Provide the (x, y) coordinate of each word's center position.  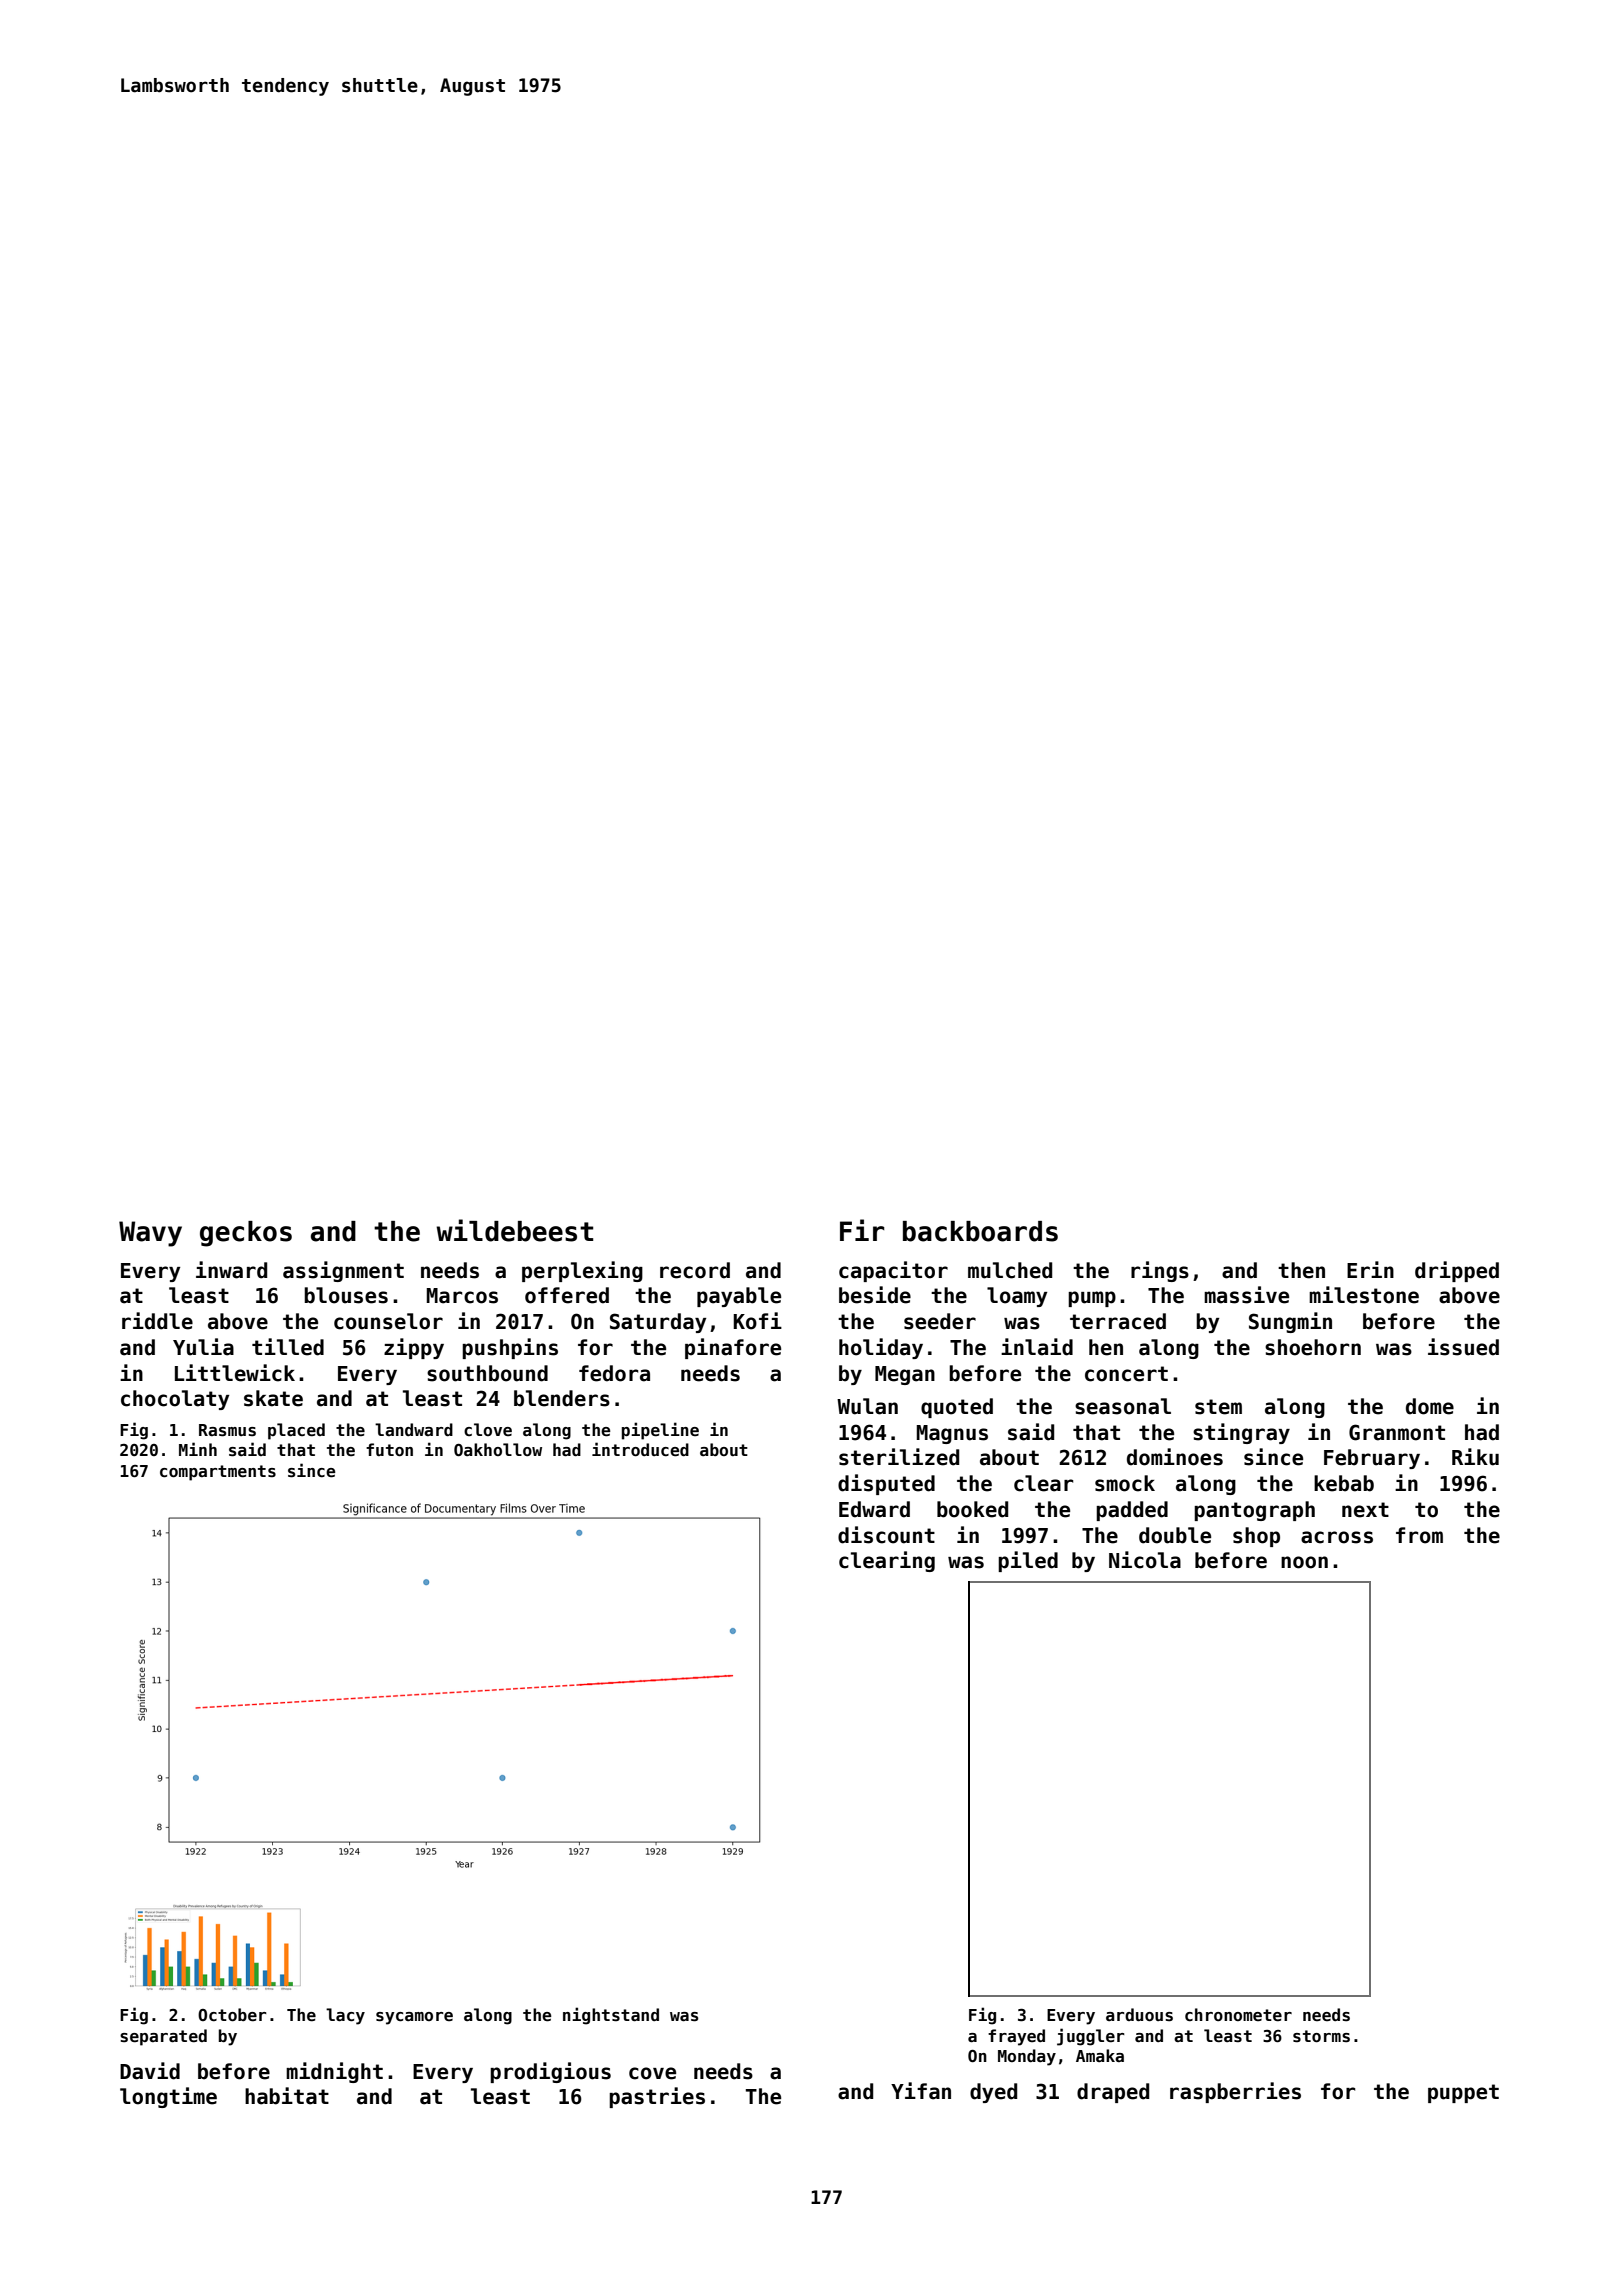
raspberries (1235, 2092)
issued (1463, 1347)
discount (886, 1535)
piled (1028, 1561)
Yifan (921, 2091)
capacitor (893, 1271)
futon (389, 1449)
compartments (218, 1473)
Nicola (1145, 1560)
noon (1304, 1562)
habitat (287, 2096)
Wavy (150, 1234)
